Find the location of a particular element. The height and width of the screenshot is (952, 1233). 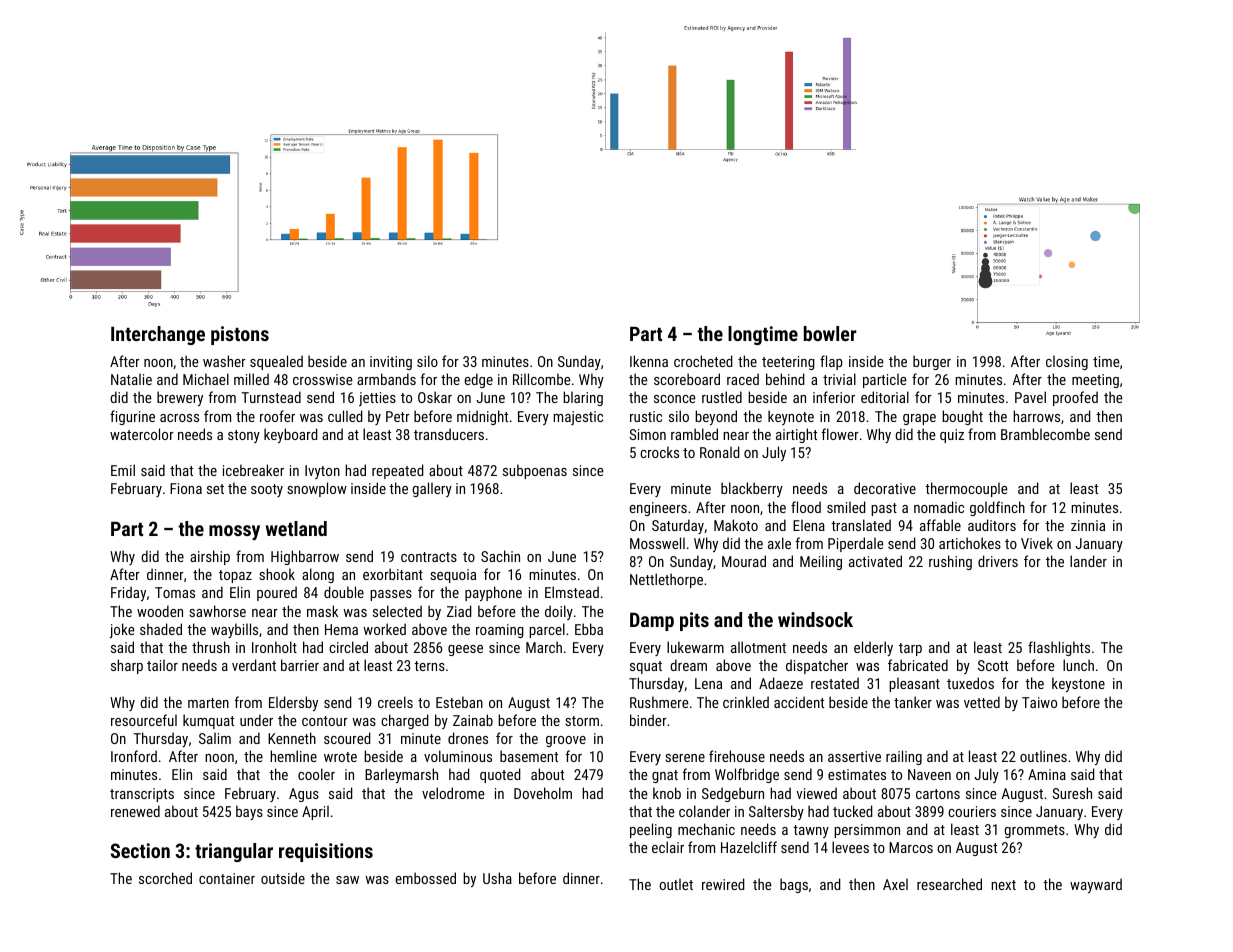

container is located at coordinates (227, 878).
